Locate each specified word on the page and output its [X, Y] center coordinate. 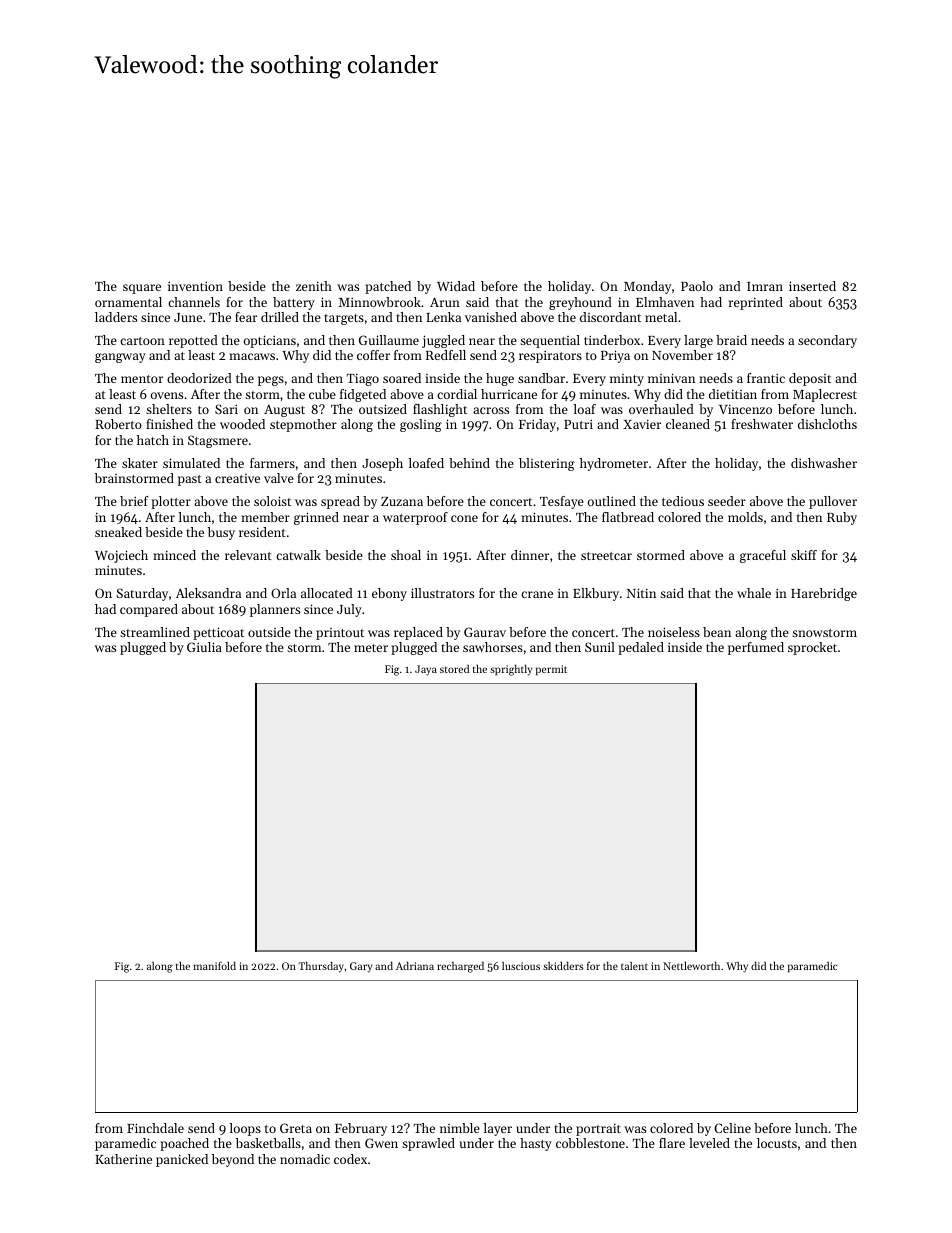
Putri [578, 424]
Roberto [118, 424]
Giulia [204, 647]
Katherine [123, 1159]
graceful [763, 556]
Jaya [426, 670]
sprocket [812, 648]
